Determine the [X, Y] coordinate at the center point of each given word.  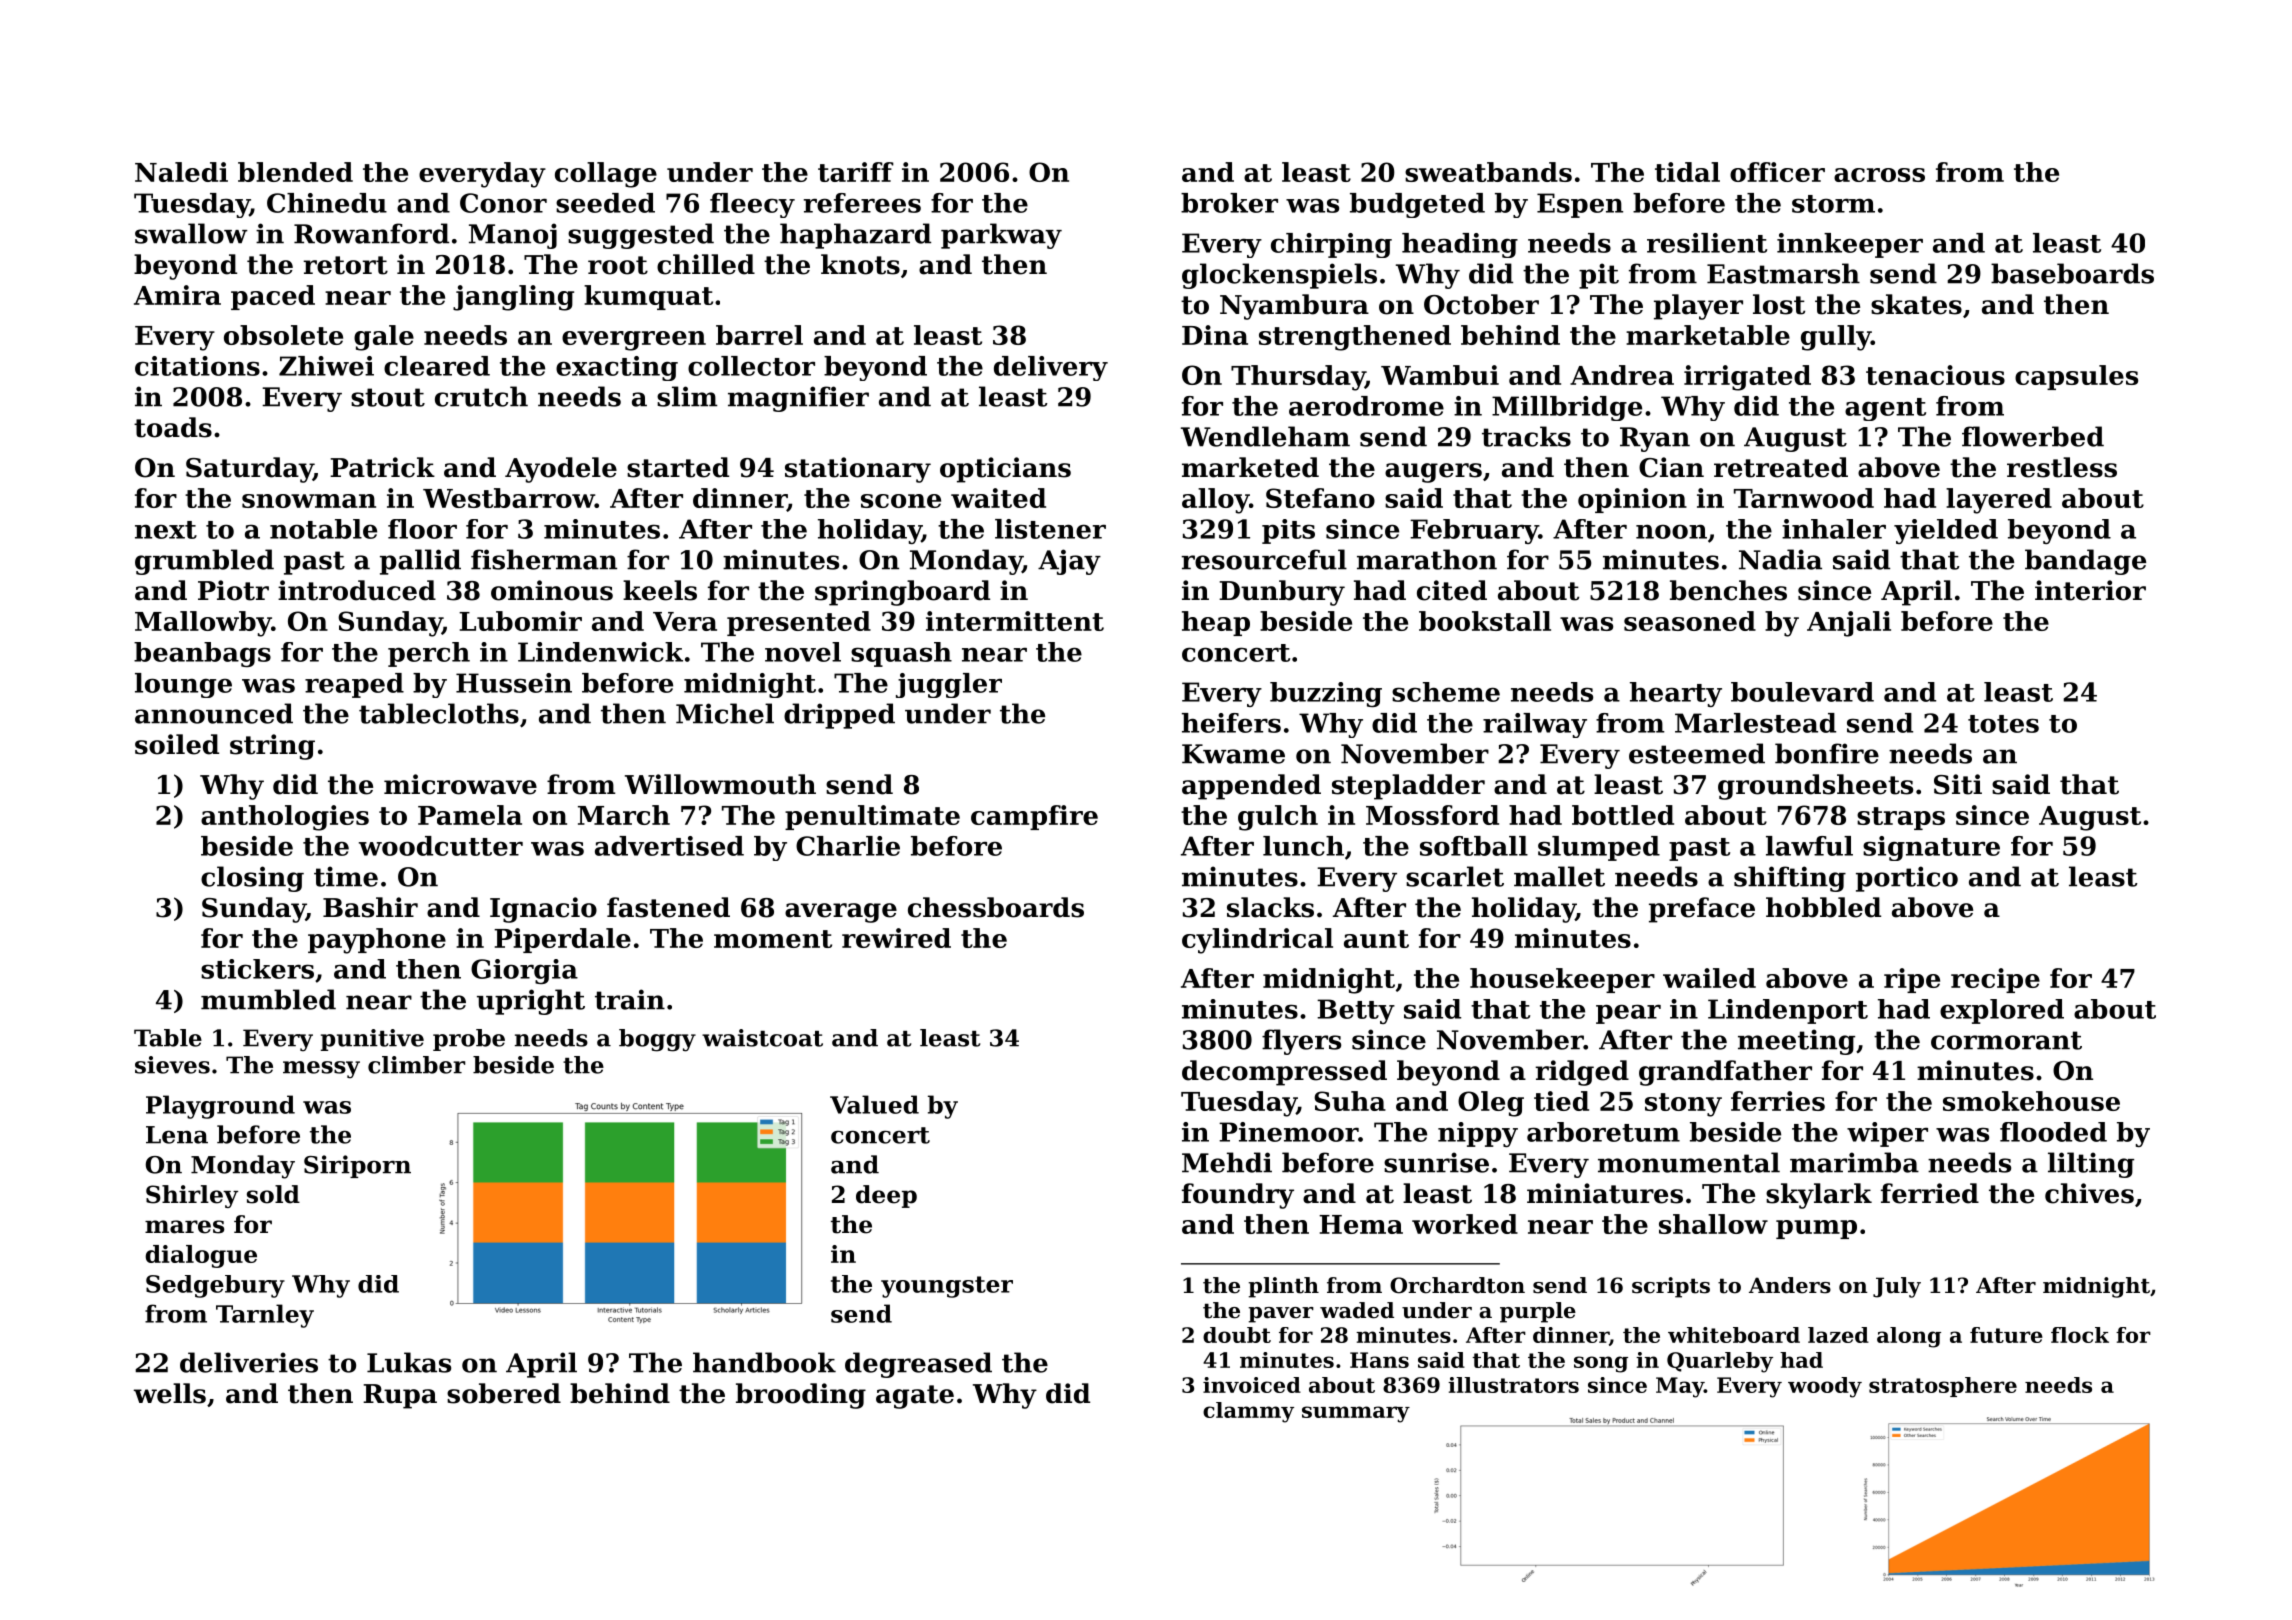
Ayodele [561, 470]
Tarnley [265, 1316]
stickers [257, 969]
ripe [1912, 980]
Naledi [181, 172]
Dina [1215, 335]
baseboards [2072, 273]
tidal [1687, 172]
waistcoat [762, 1038]
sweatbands [1488, 172]
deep [886, 1196]
